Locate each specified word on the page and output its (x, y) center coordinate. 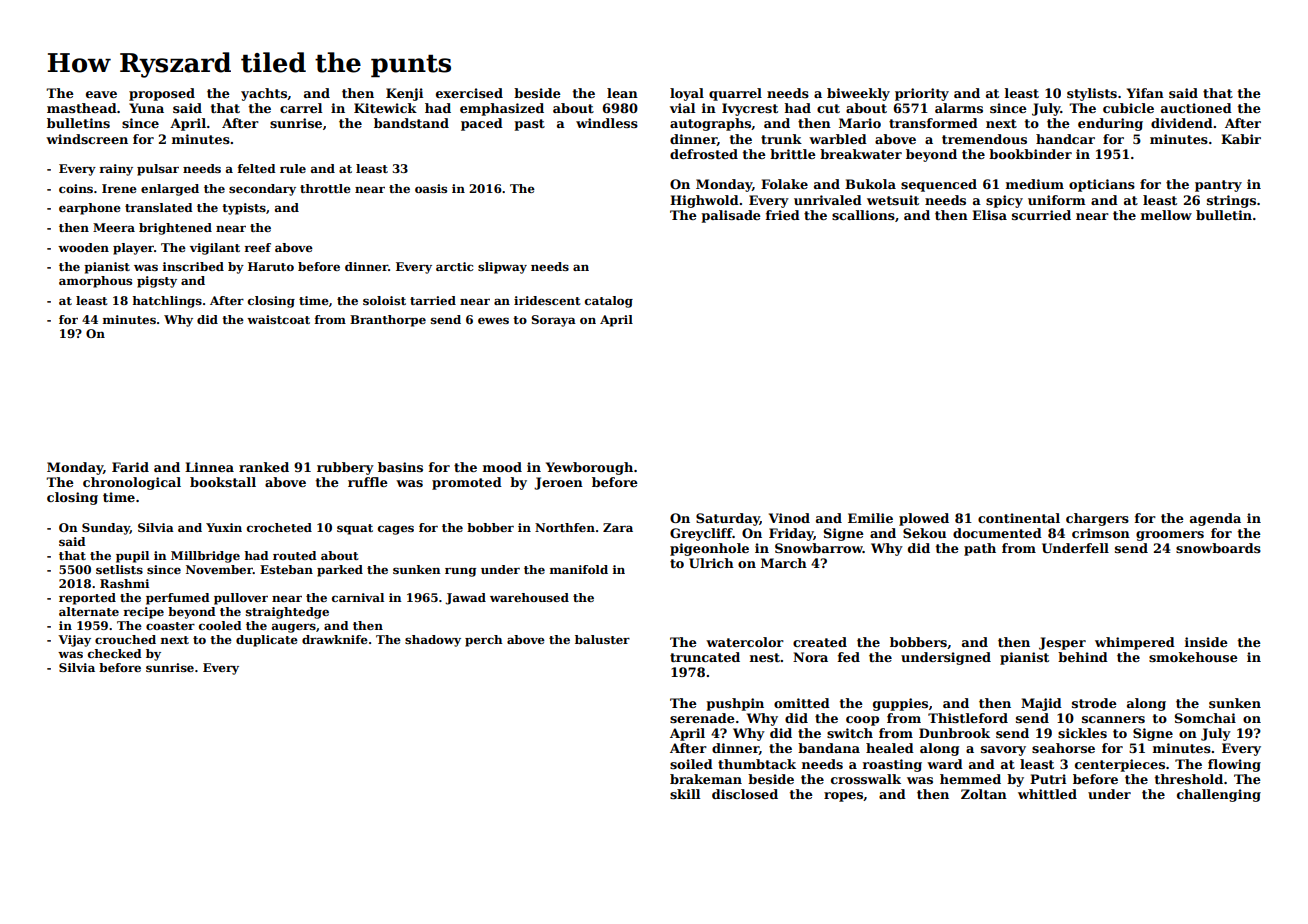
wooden (83, 247)
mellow (1166, 215)
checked (115, 653)
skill (685, 794)
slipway (502, 268)
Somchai (1205, 718)
